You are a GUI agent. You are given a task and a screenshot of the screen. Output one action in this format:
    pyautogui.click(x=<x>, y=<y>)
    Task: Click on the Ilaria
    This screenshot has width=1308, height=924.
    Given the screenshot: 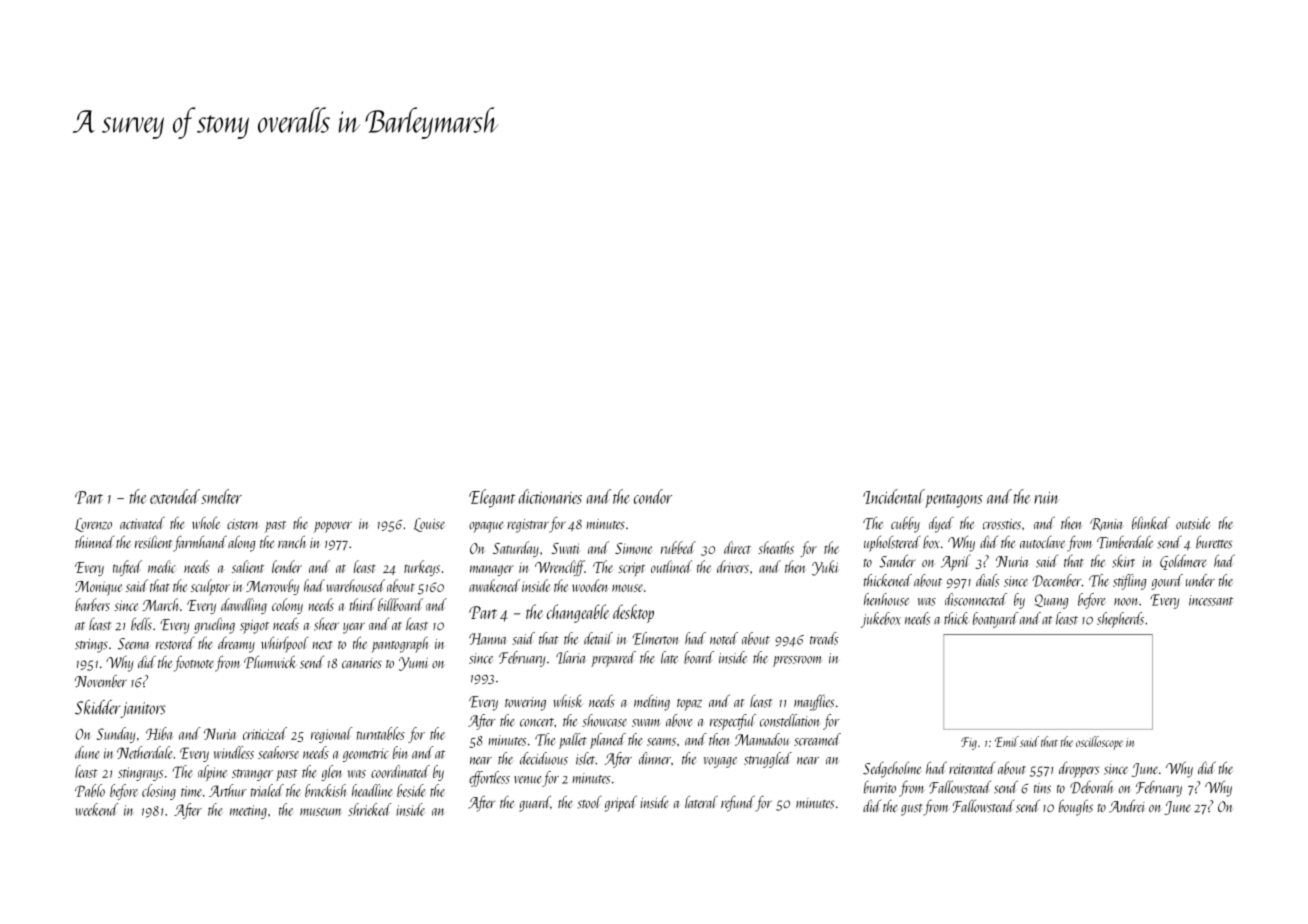 What is the action you would take?
    pyautogui.click(x=571, y=657)
